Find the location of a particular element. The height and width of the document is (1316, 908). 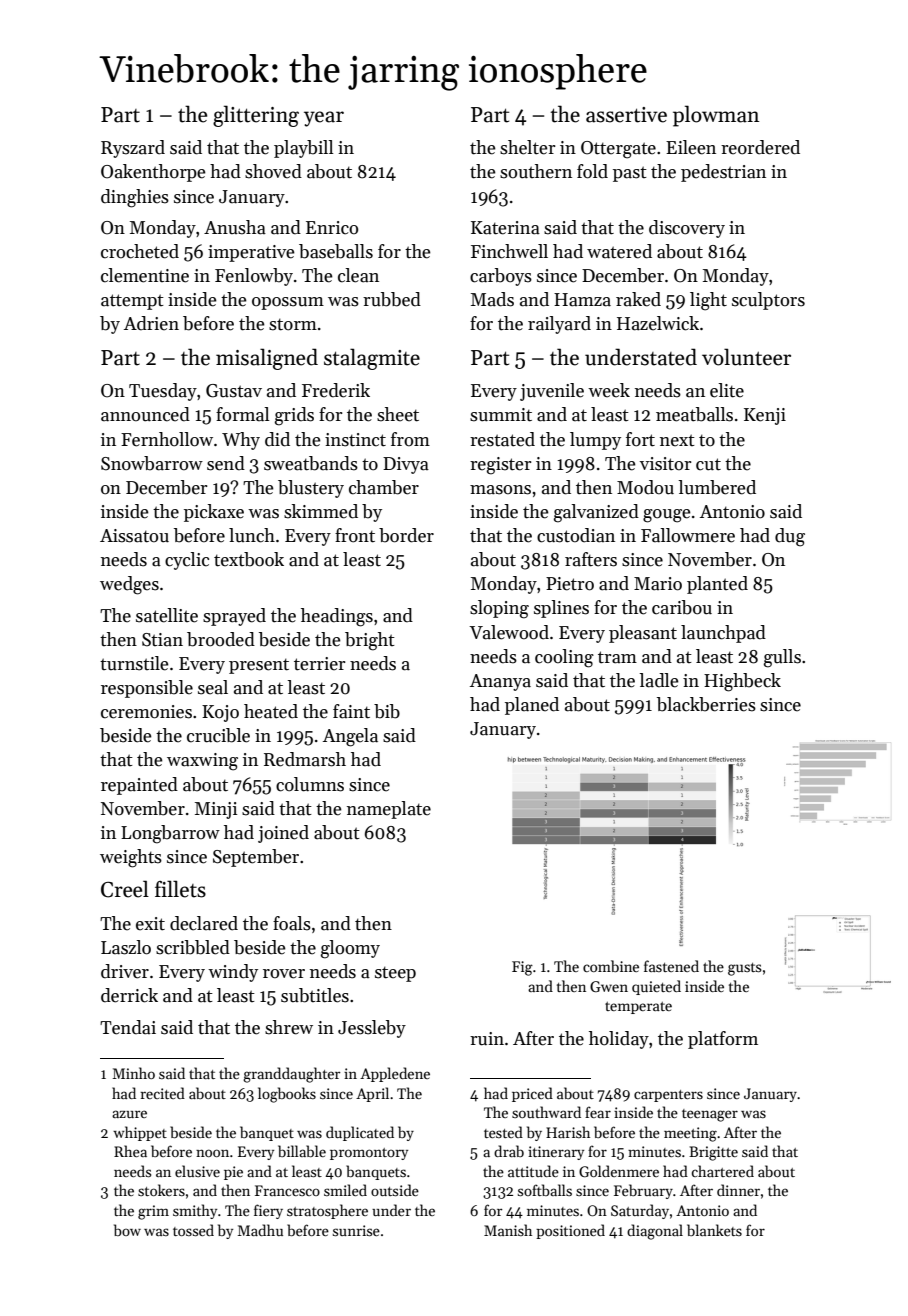

Pietro is located at coordinates (570, 584).
